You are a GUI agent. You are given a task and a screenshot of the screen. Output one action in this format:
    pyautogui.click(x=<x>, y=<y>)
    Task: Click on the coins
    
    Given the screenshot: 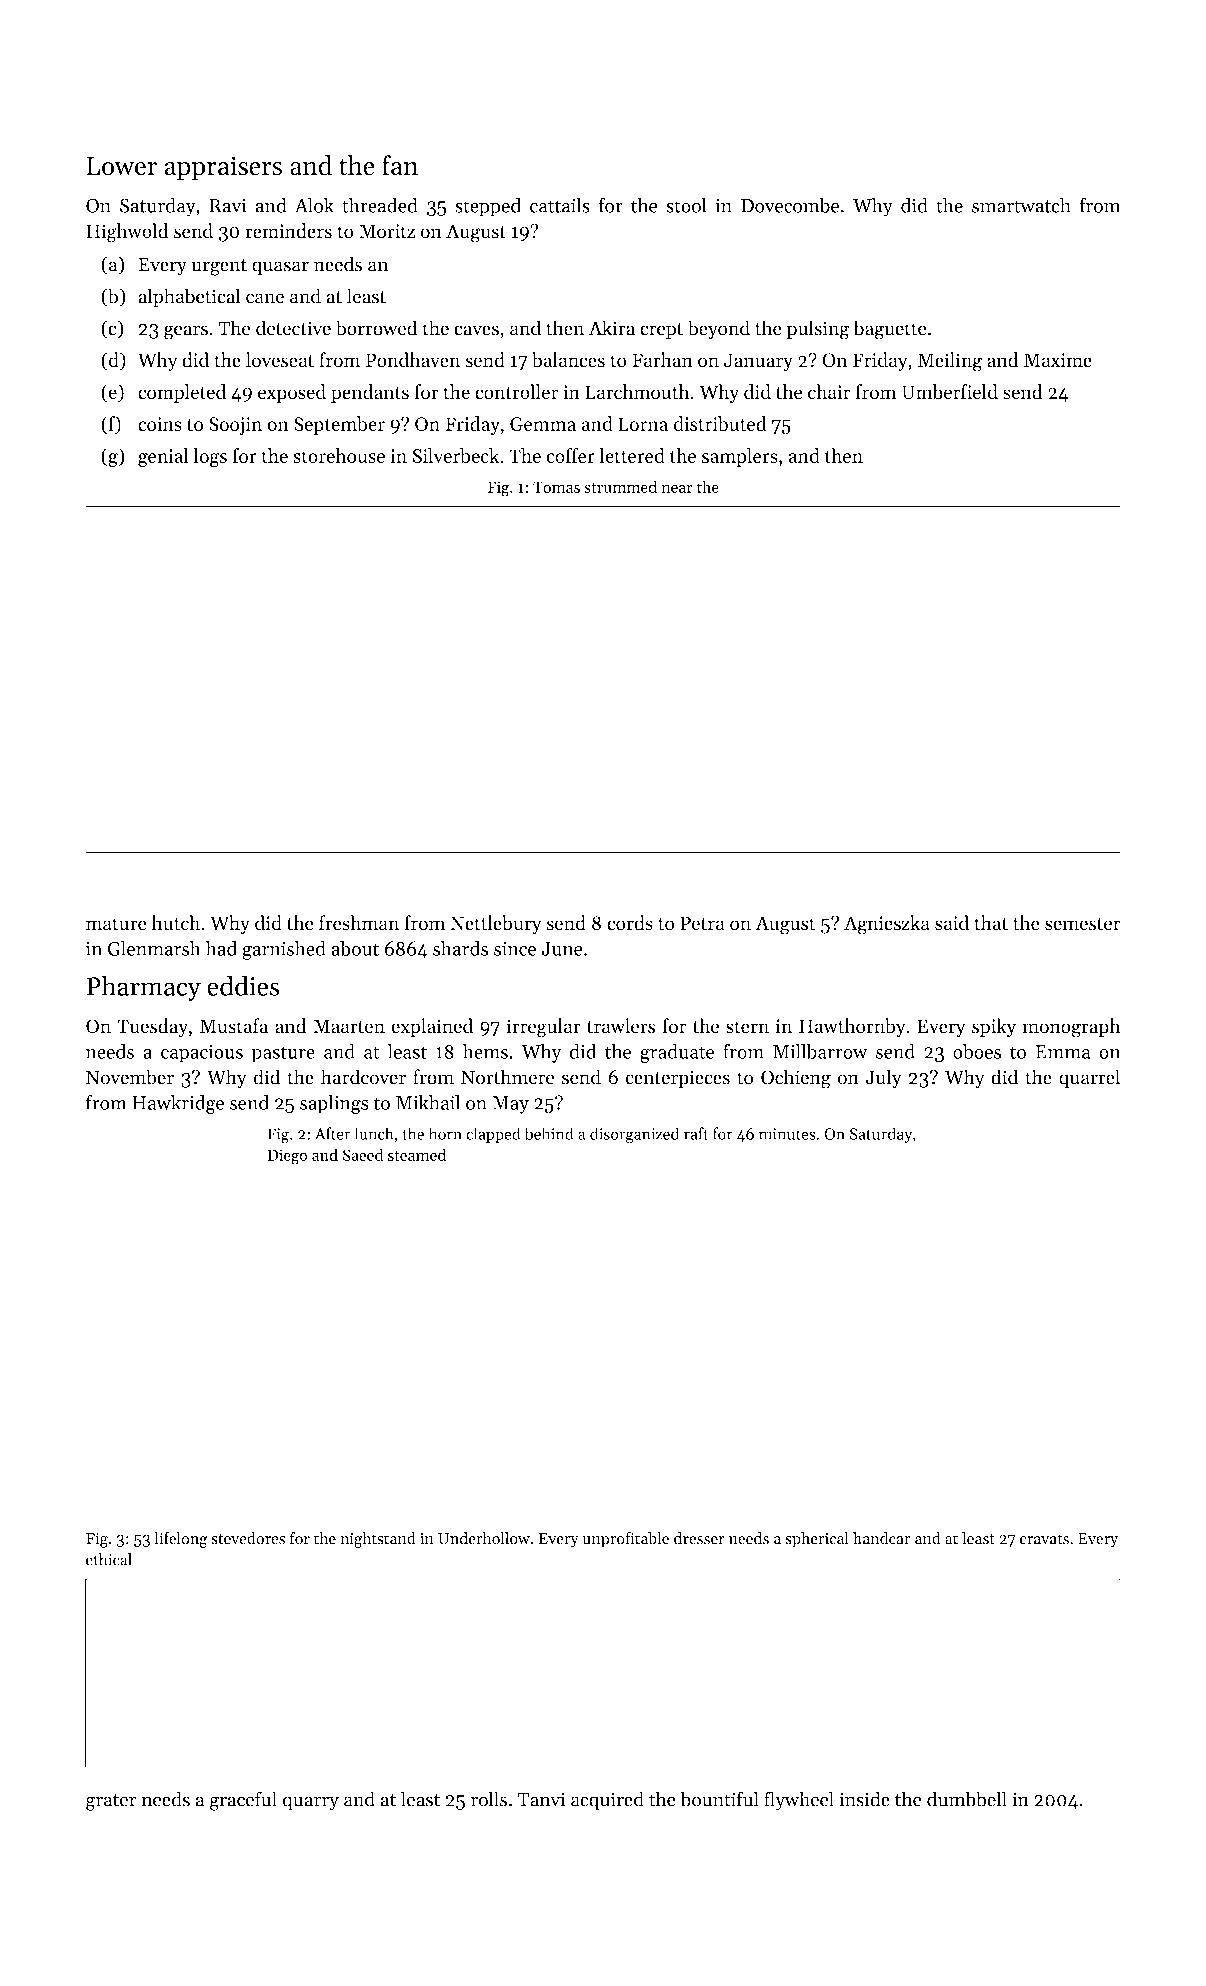 What is the action you would take?
    pyautogui.click(x=160, y=424)
